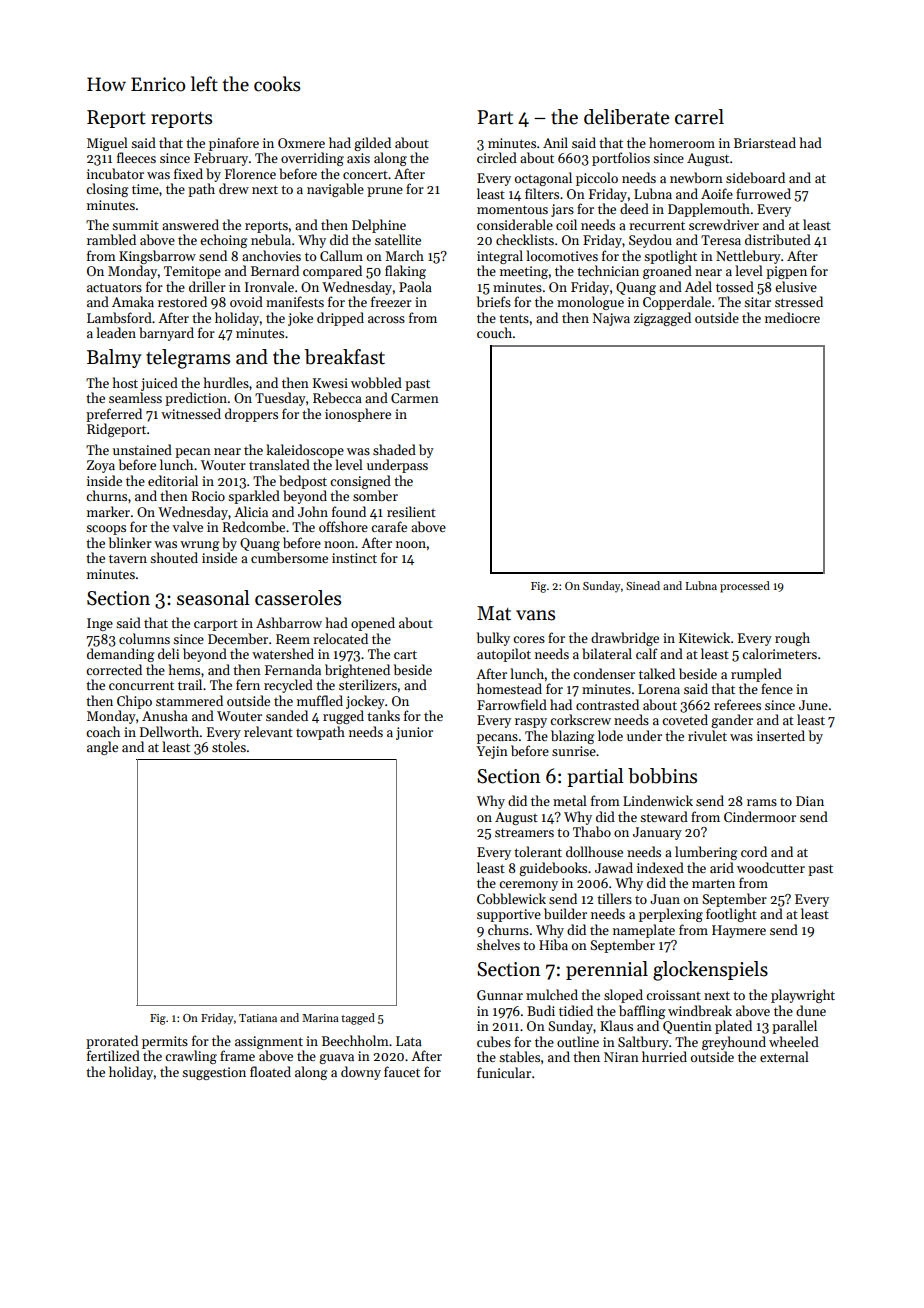  I want to click on rugged, so click(343, 717).
